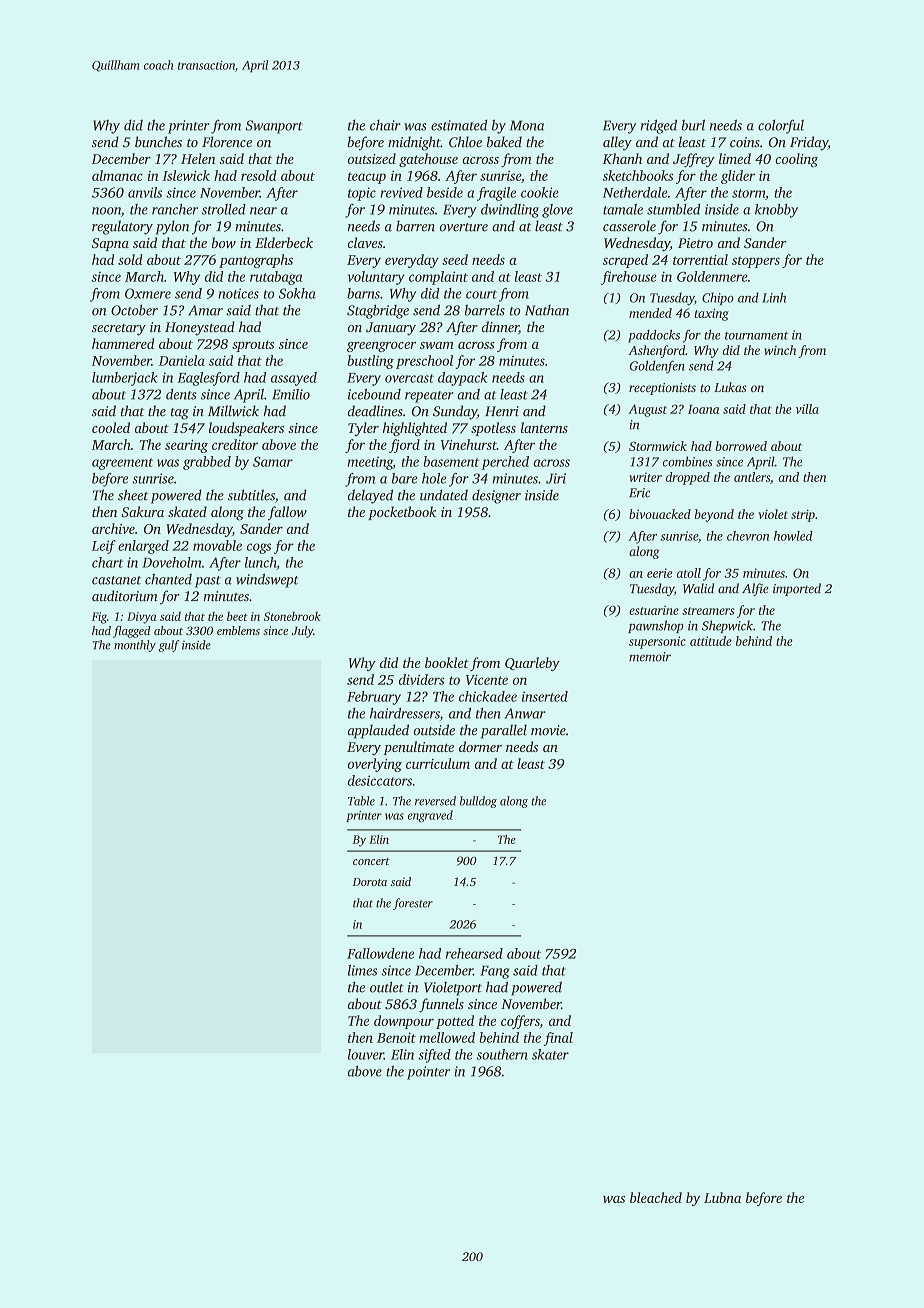 This image has width=924, height=1308. I want to click on Anwar, so click(525, 713).
